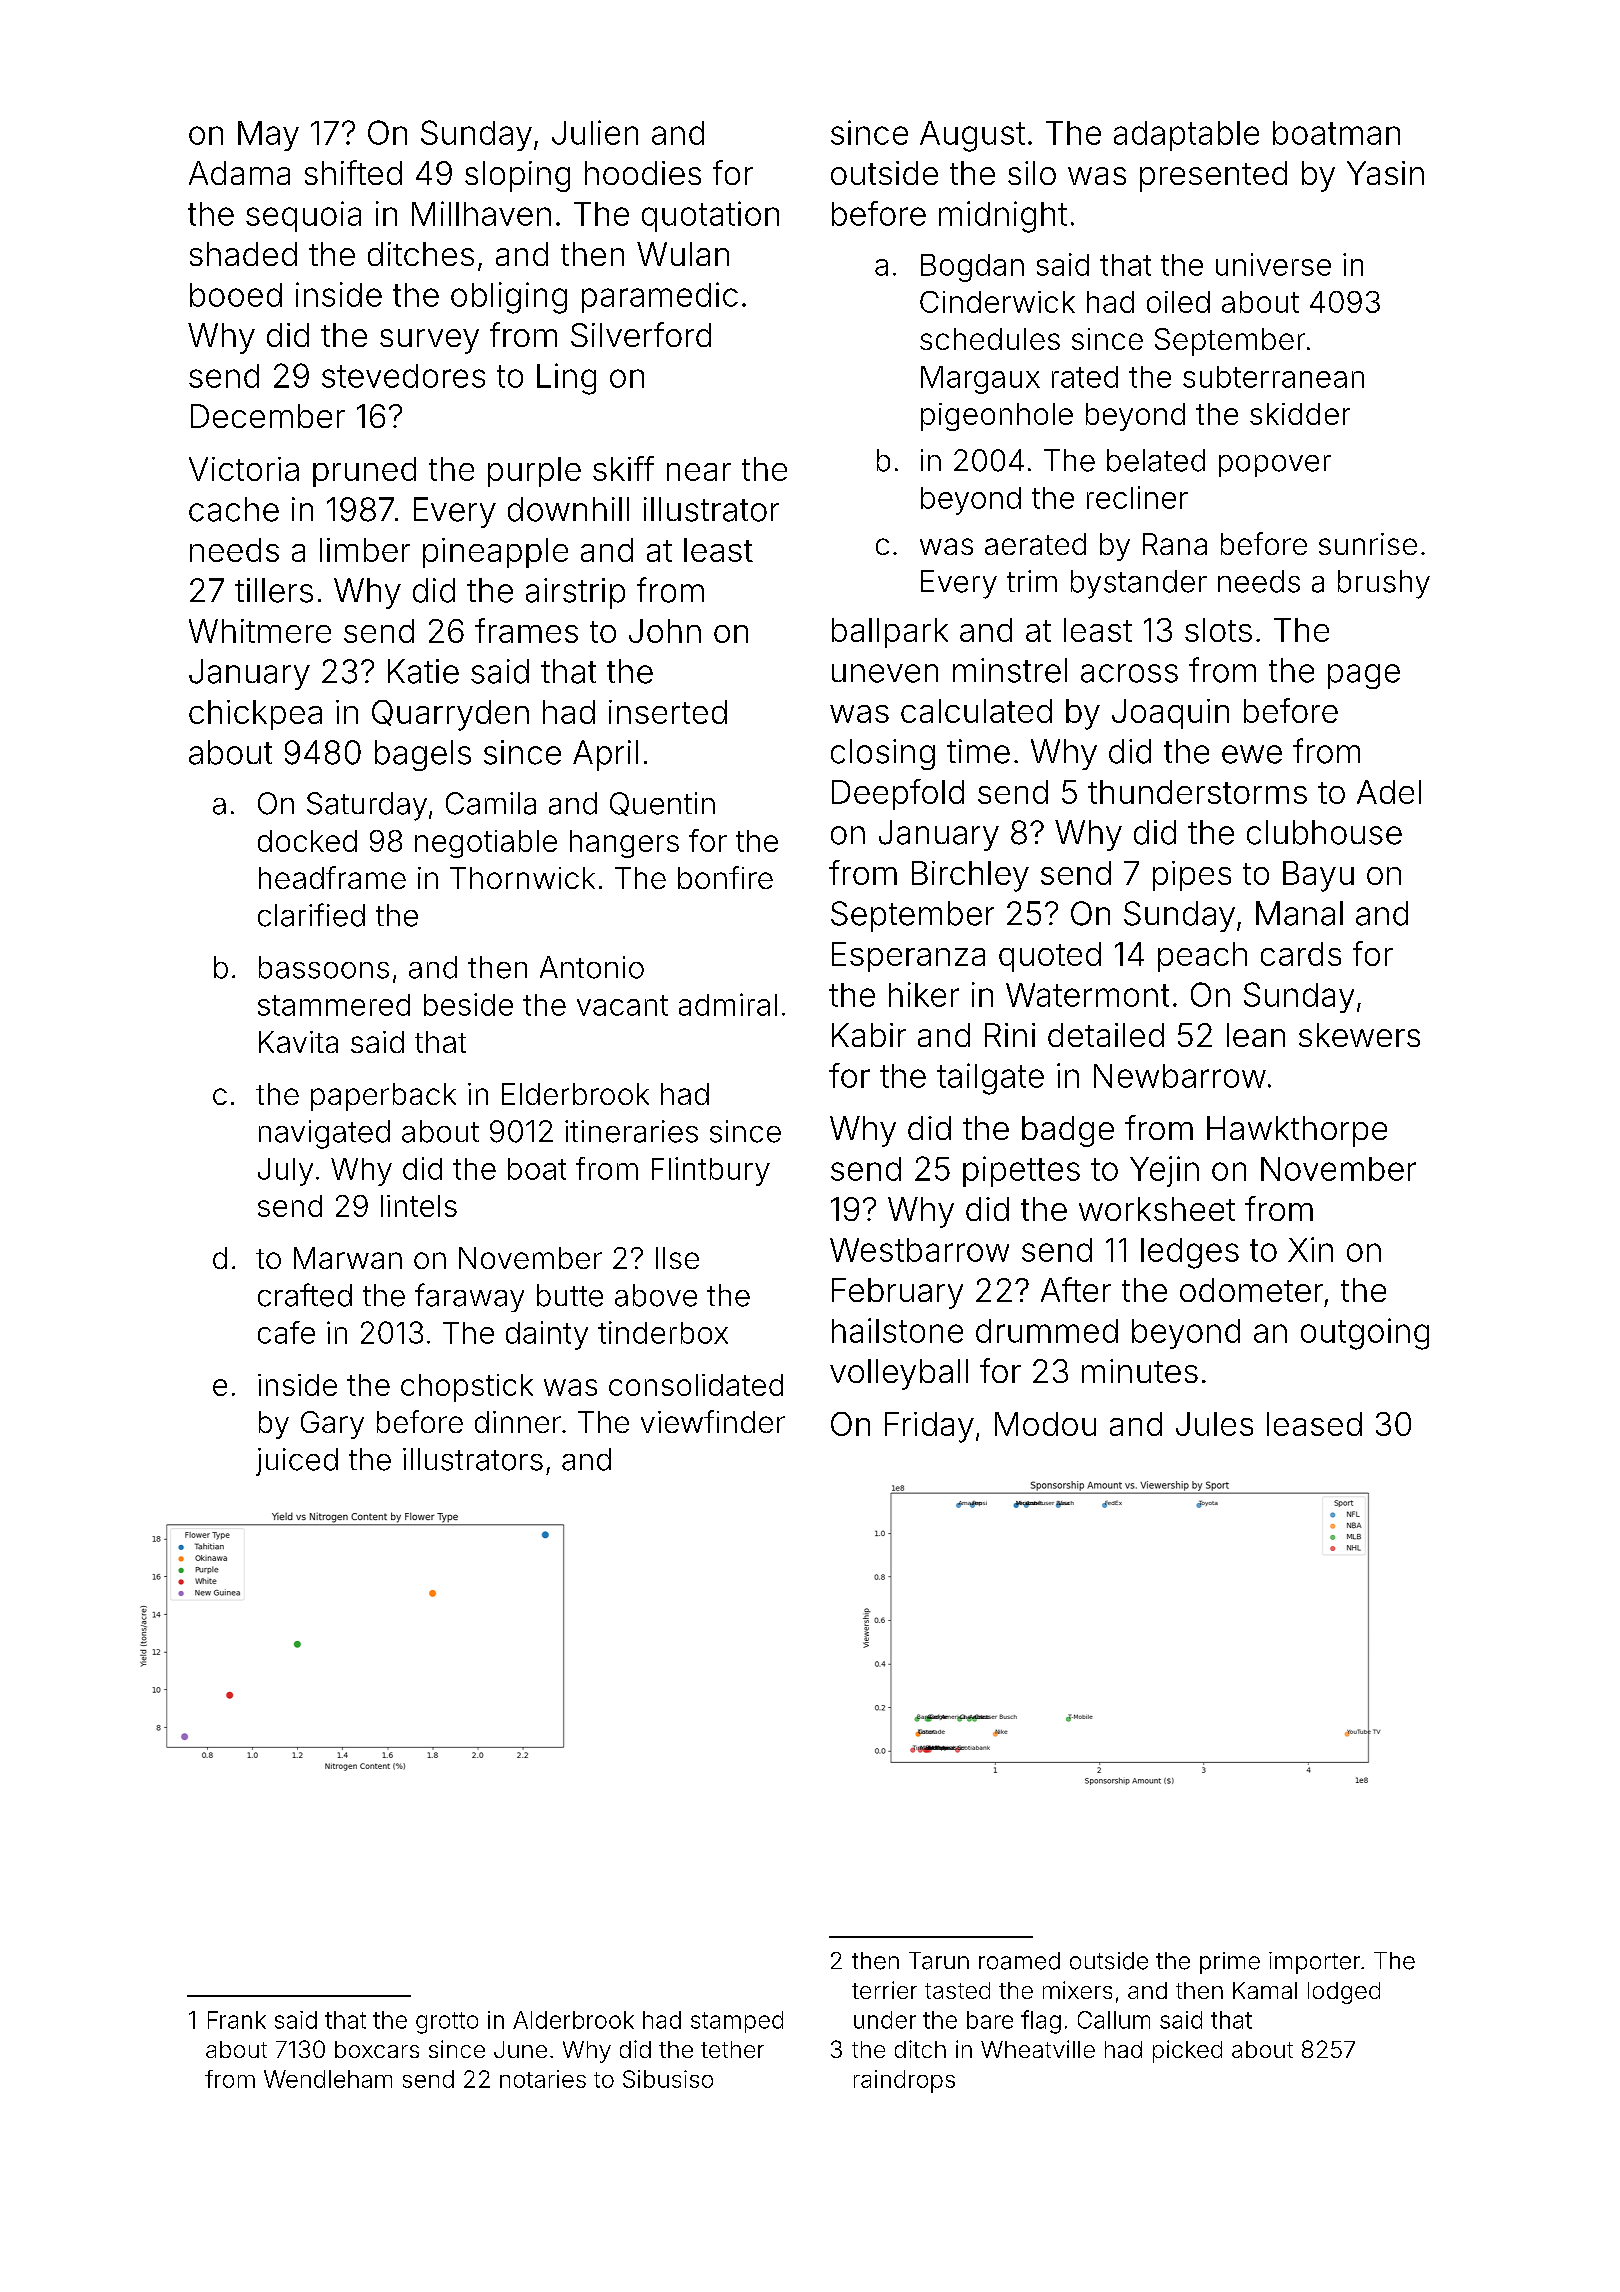 The height and width of the screenshot is (2292, 1620). What do you see at coordinates (1314, 1424) in the screenshot?
I see `leased` at bounding box center [1314, 1424].
